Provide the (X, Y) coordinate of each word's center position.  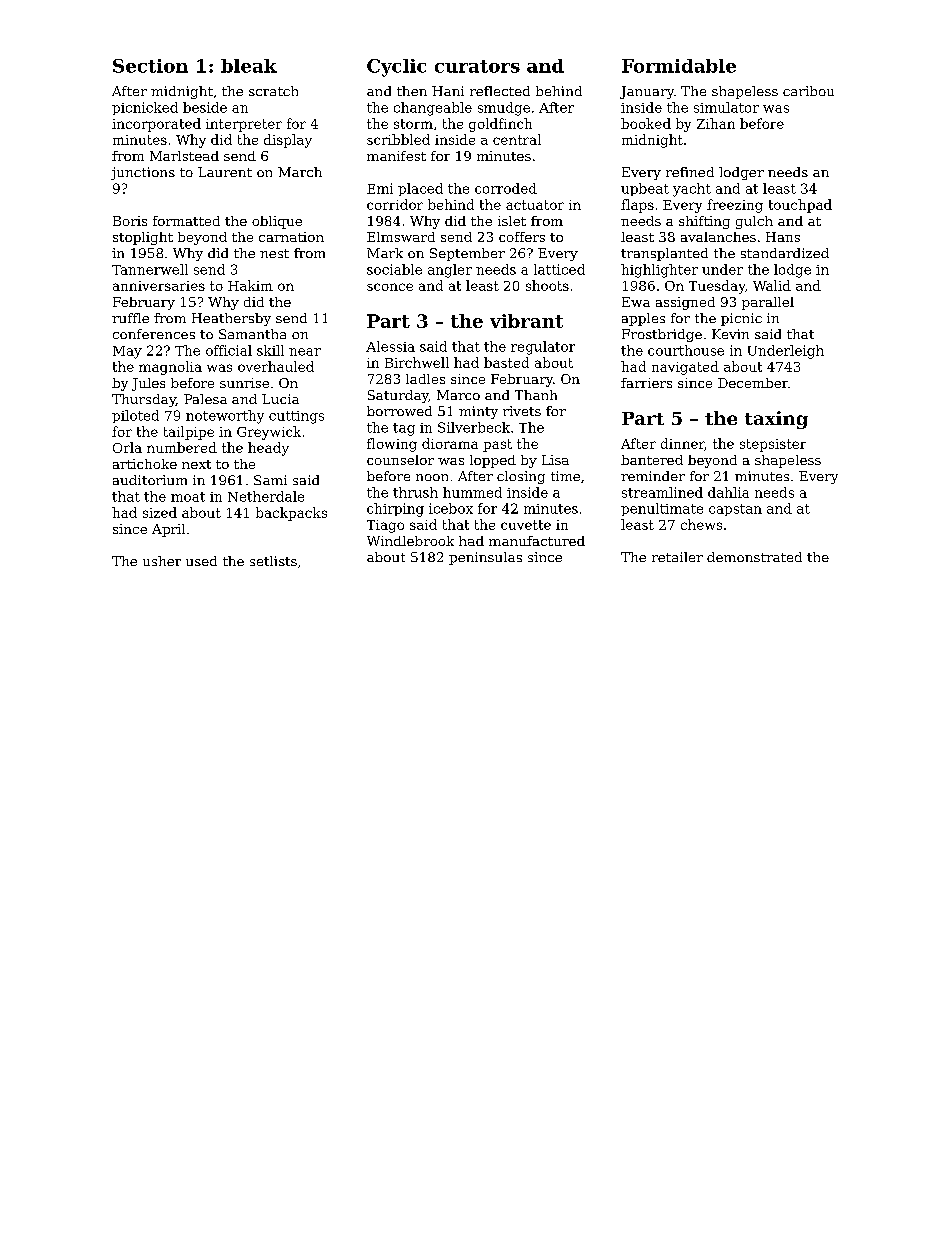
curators (477, 66)
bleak (249, 66)
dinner (683, 444)
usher (162, 561)
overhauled (276, 366)
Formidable (679, 66)
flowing (392, 445)
